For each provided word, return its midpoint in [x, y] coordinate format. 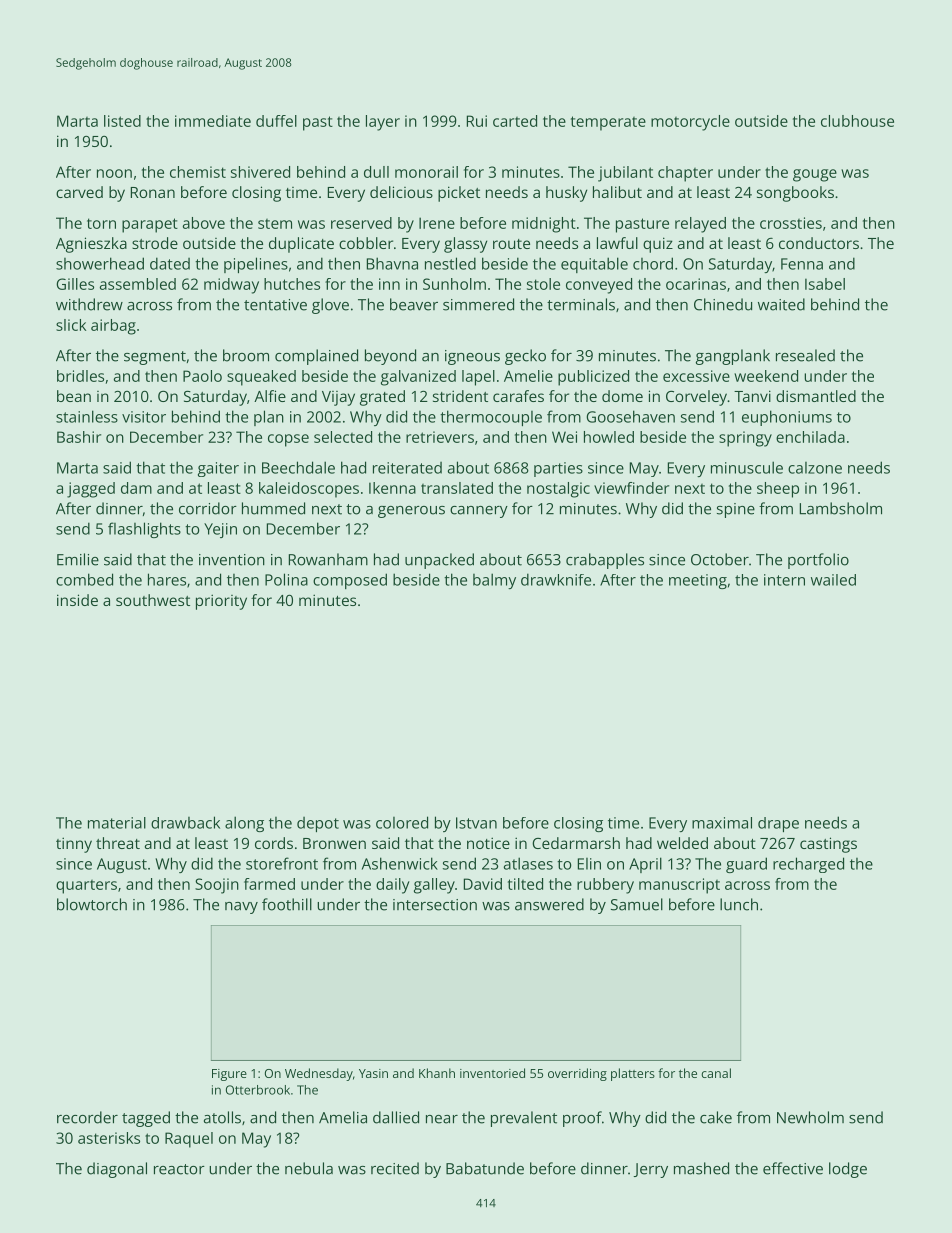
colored [402, 822]
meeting [698, 581]
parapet [150, 225]
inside [77, 600]
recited [395, 1168]
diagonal [117, 1170]
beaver [414, 304]
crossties [791, 223]
